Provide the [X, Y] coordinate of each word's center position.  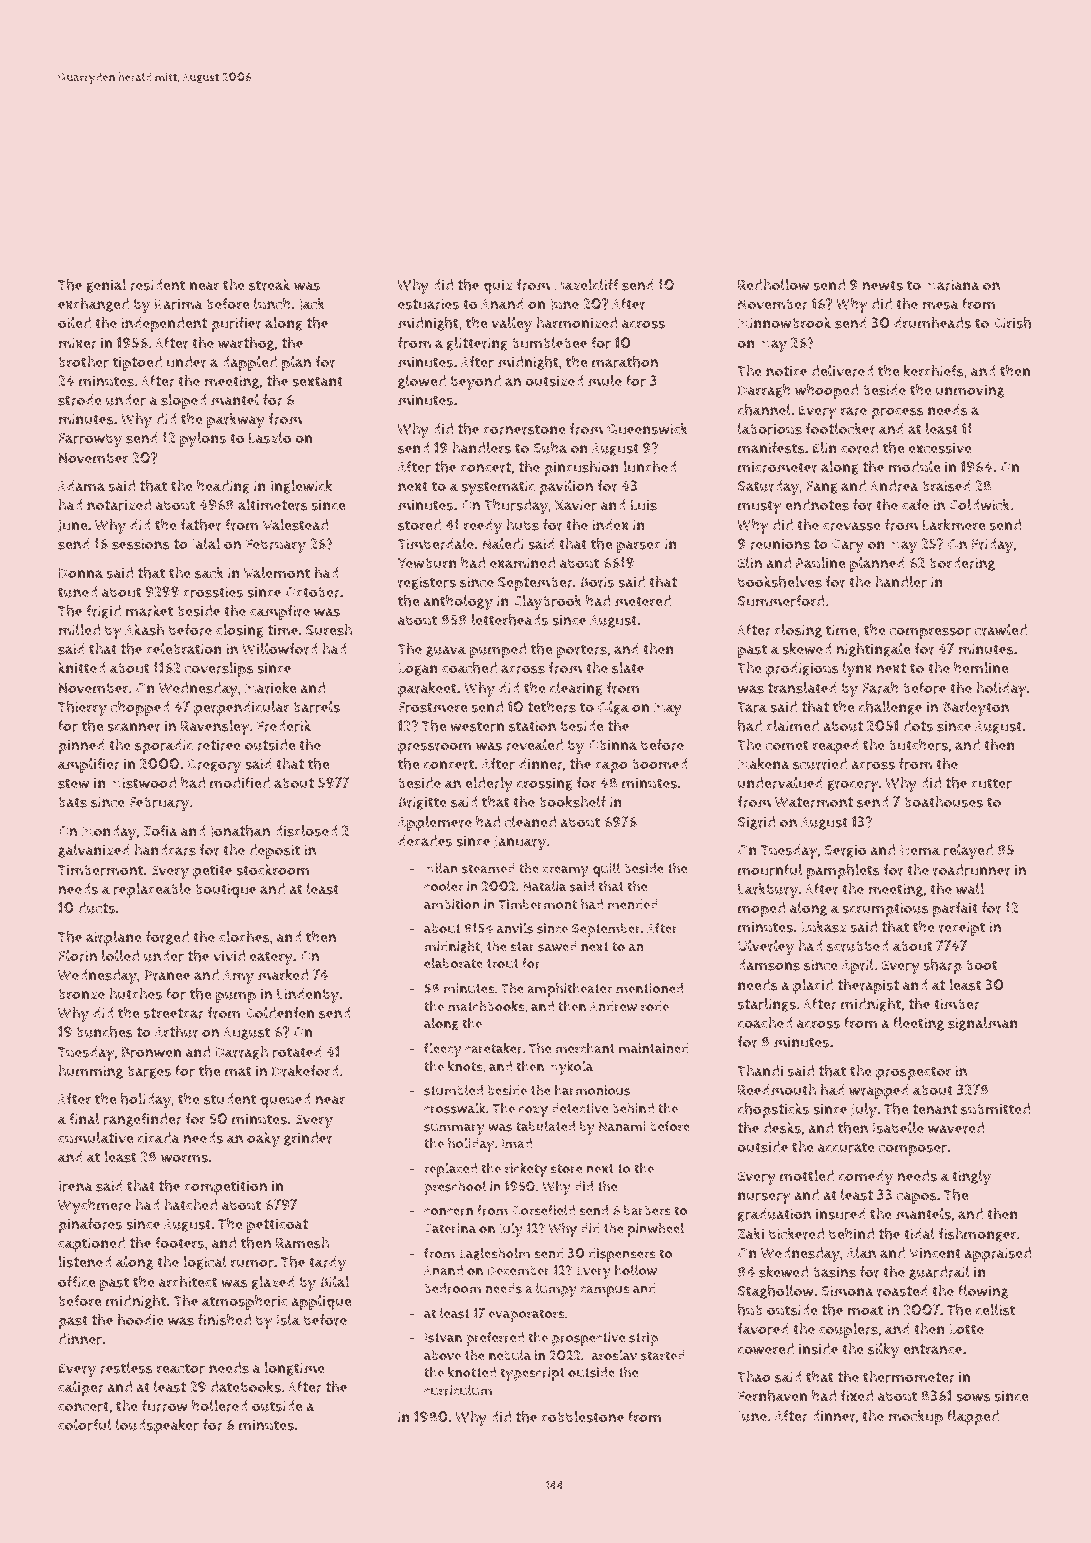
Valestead [295, 525]
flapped [973, 1417]
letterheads [510, 620]
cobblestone [582, 1417]
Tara [752, 707]
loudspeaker [157, 1426]
